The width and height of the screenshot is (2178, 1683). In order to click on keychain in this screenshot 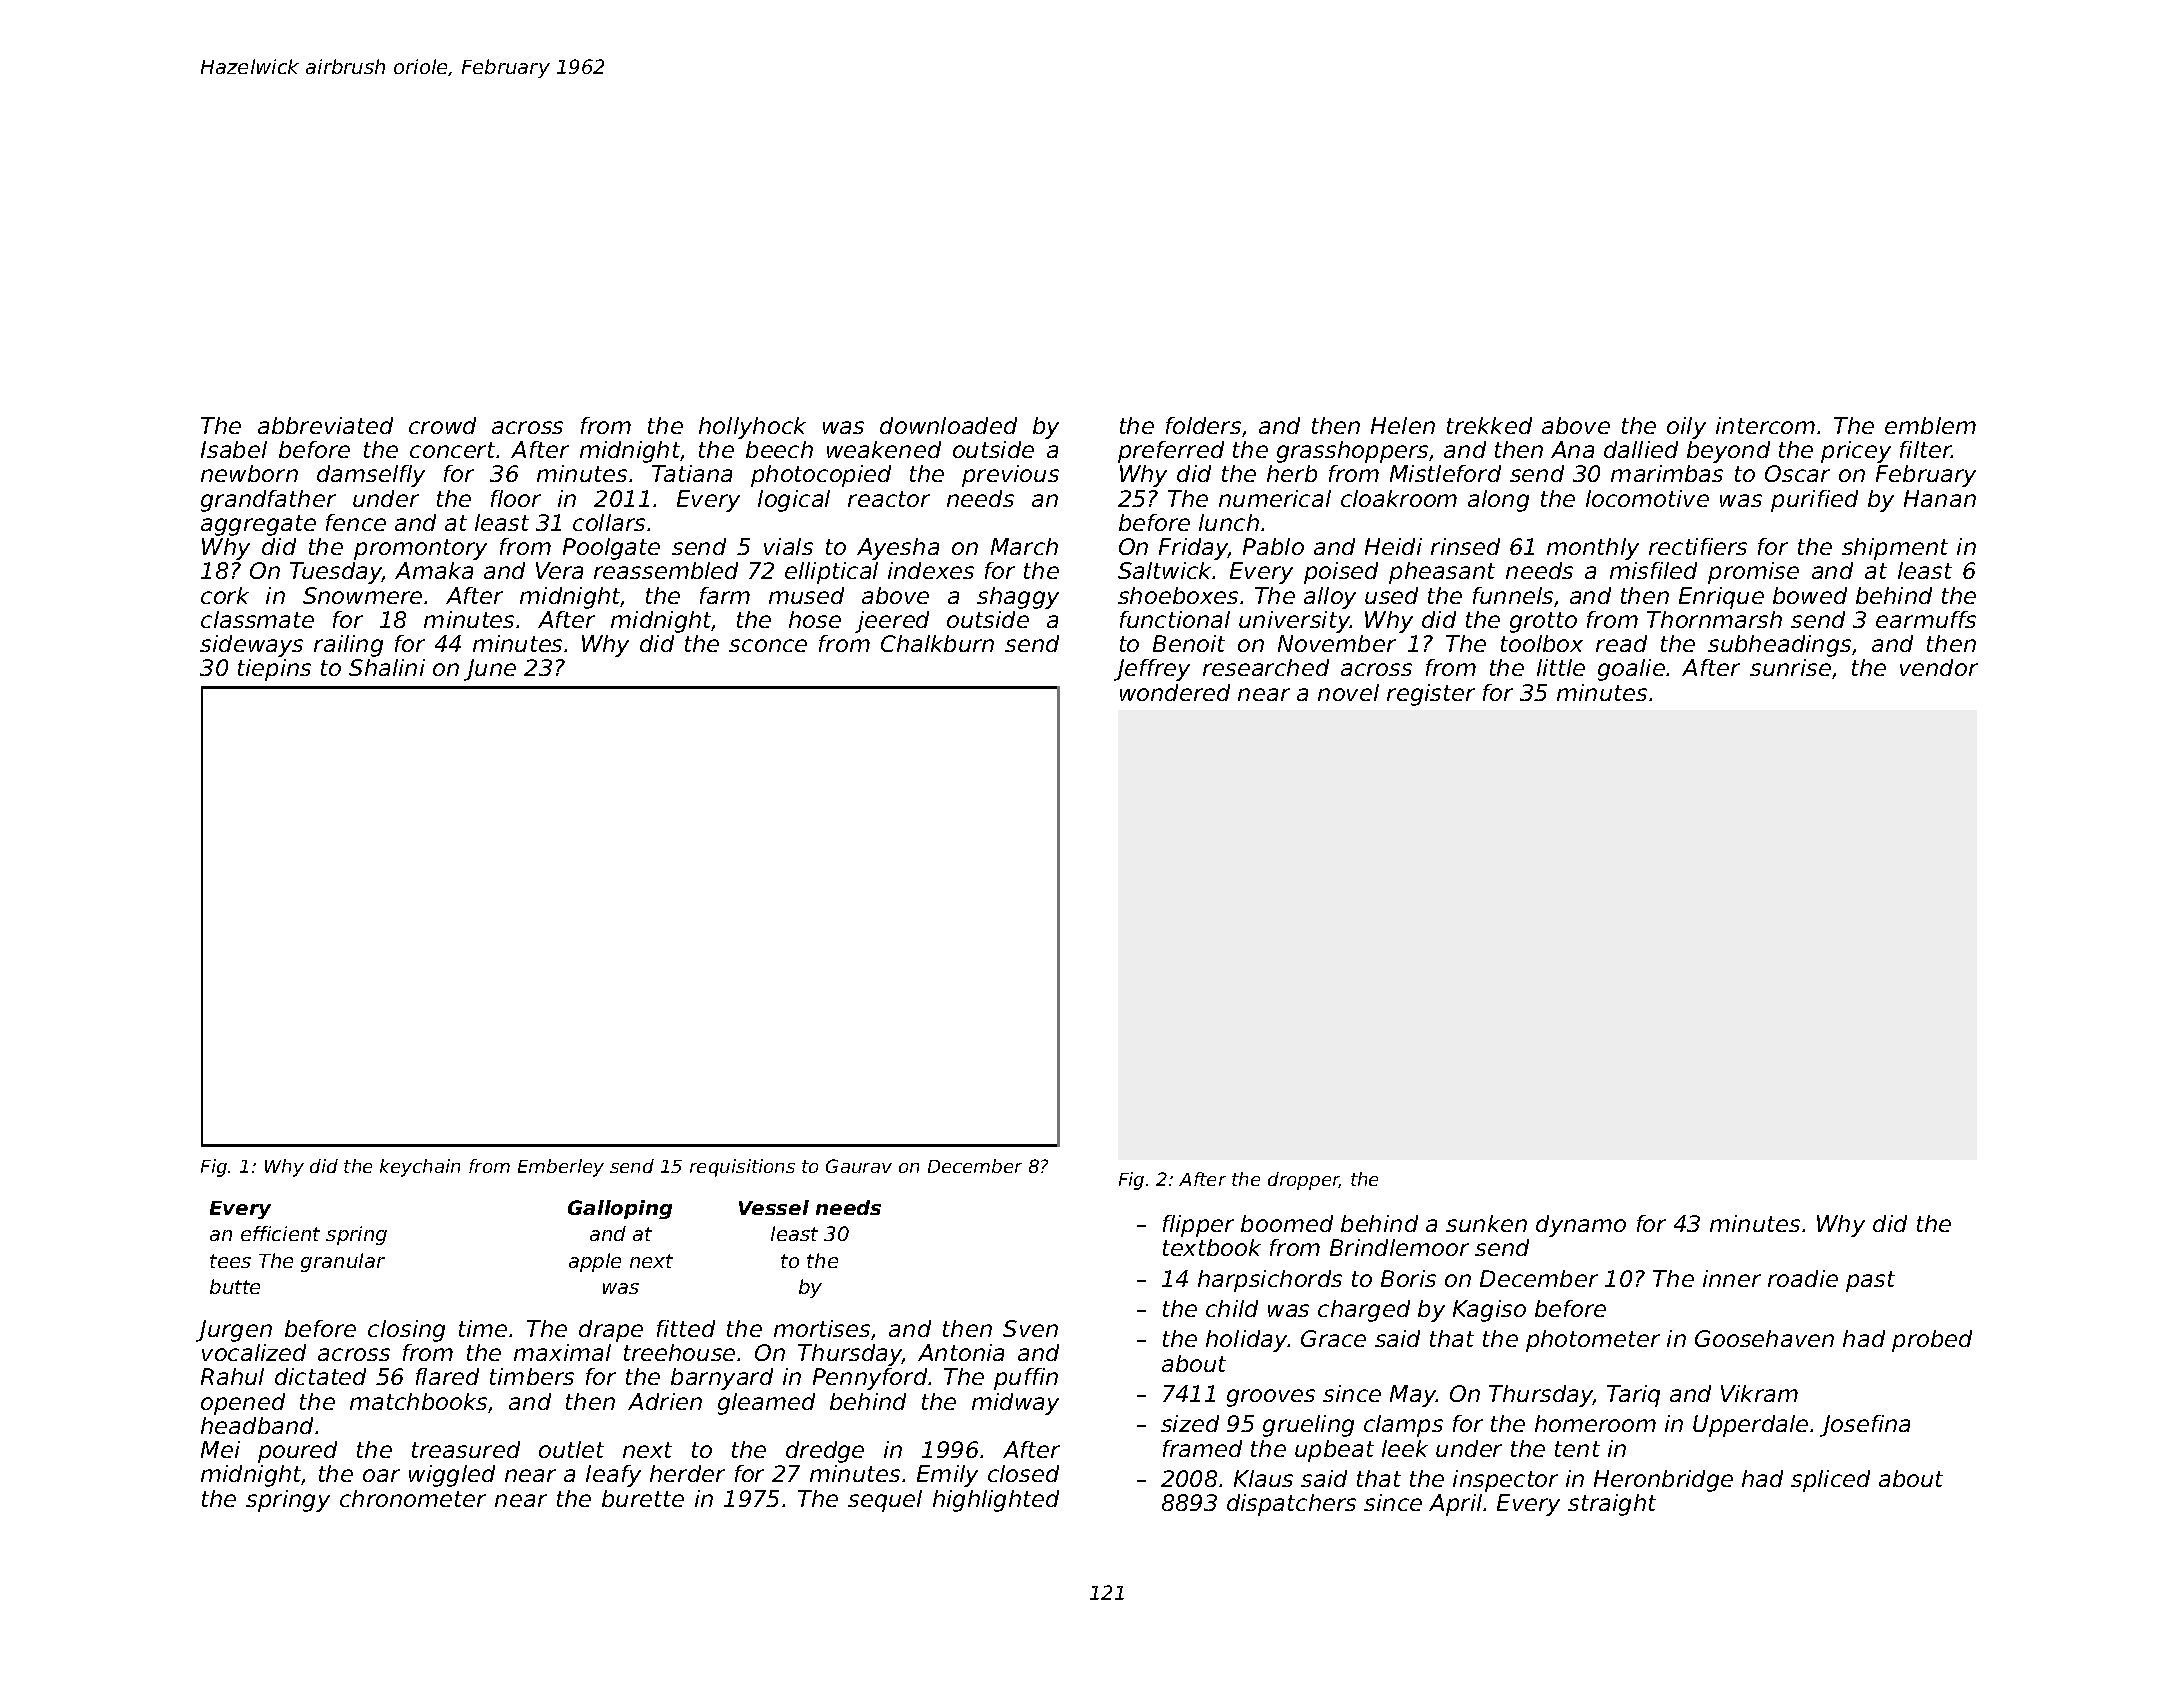, I will do `click(420, 1168)`.
